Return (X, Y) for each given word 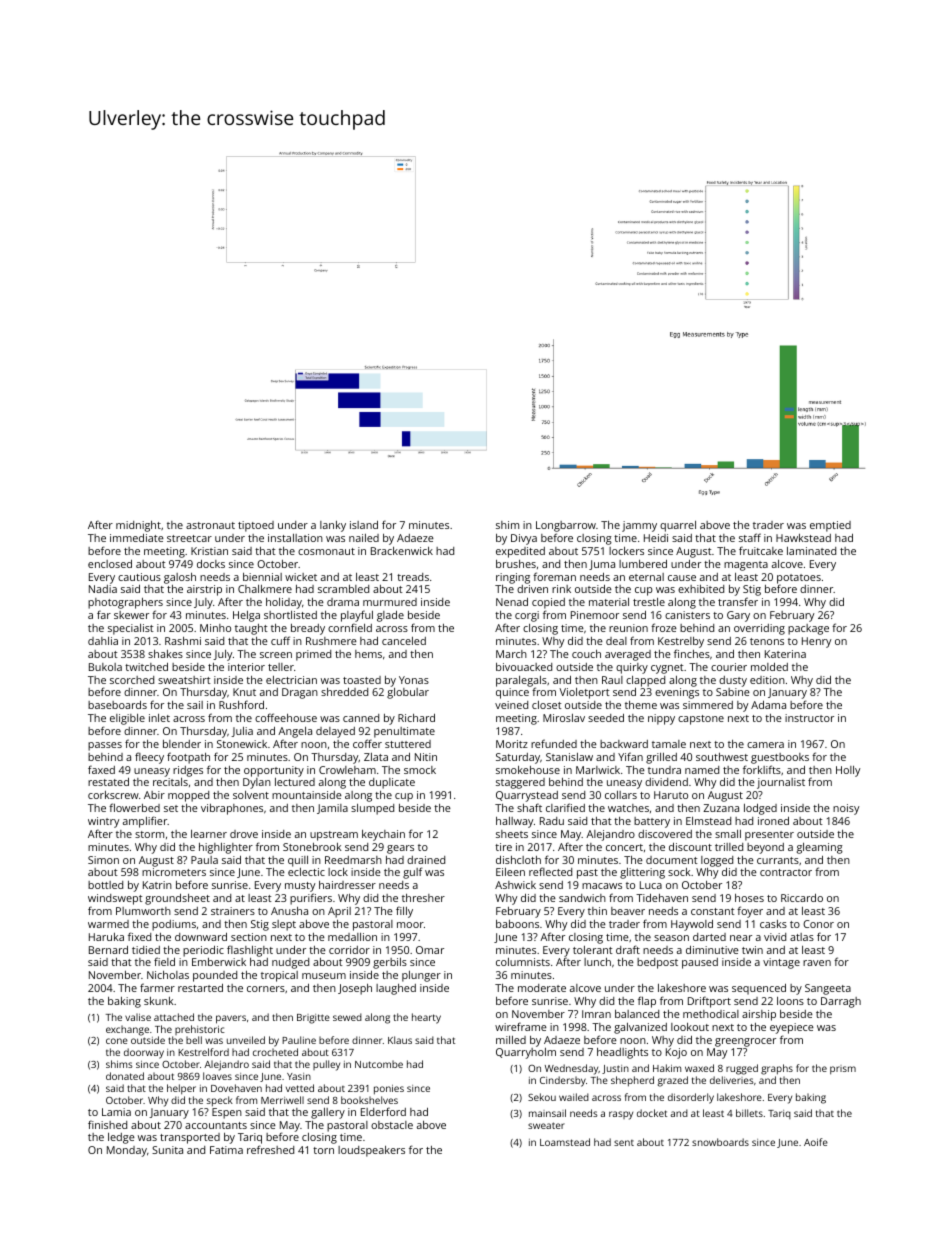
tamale (669, 744)
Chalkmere (265, 589)
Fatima (226, 1150)
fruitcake (761, 550)
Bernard (108, 950)
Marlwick (598, 770)
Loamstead (565, 1142)
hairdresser (347, 885)
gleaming (820, 848)
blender (182, 744)
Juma (602, 565)
